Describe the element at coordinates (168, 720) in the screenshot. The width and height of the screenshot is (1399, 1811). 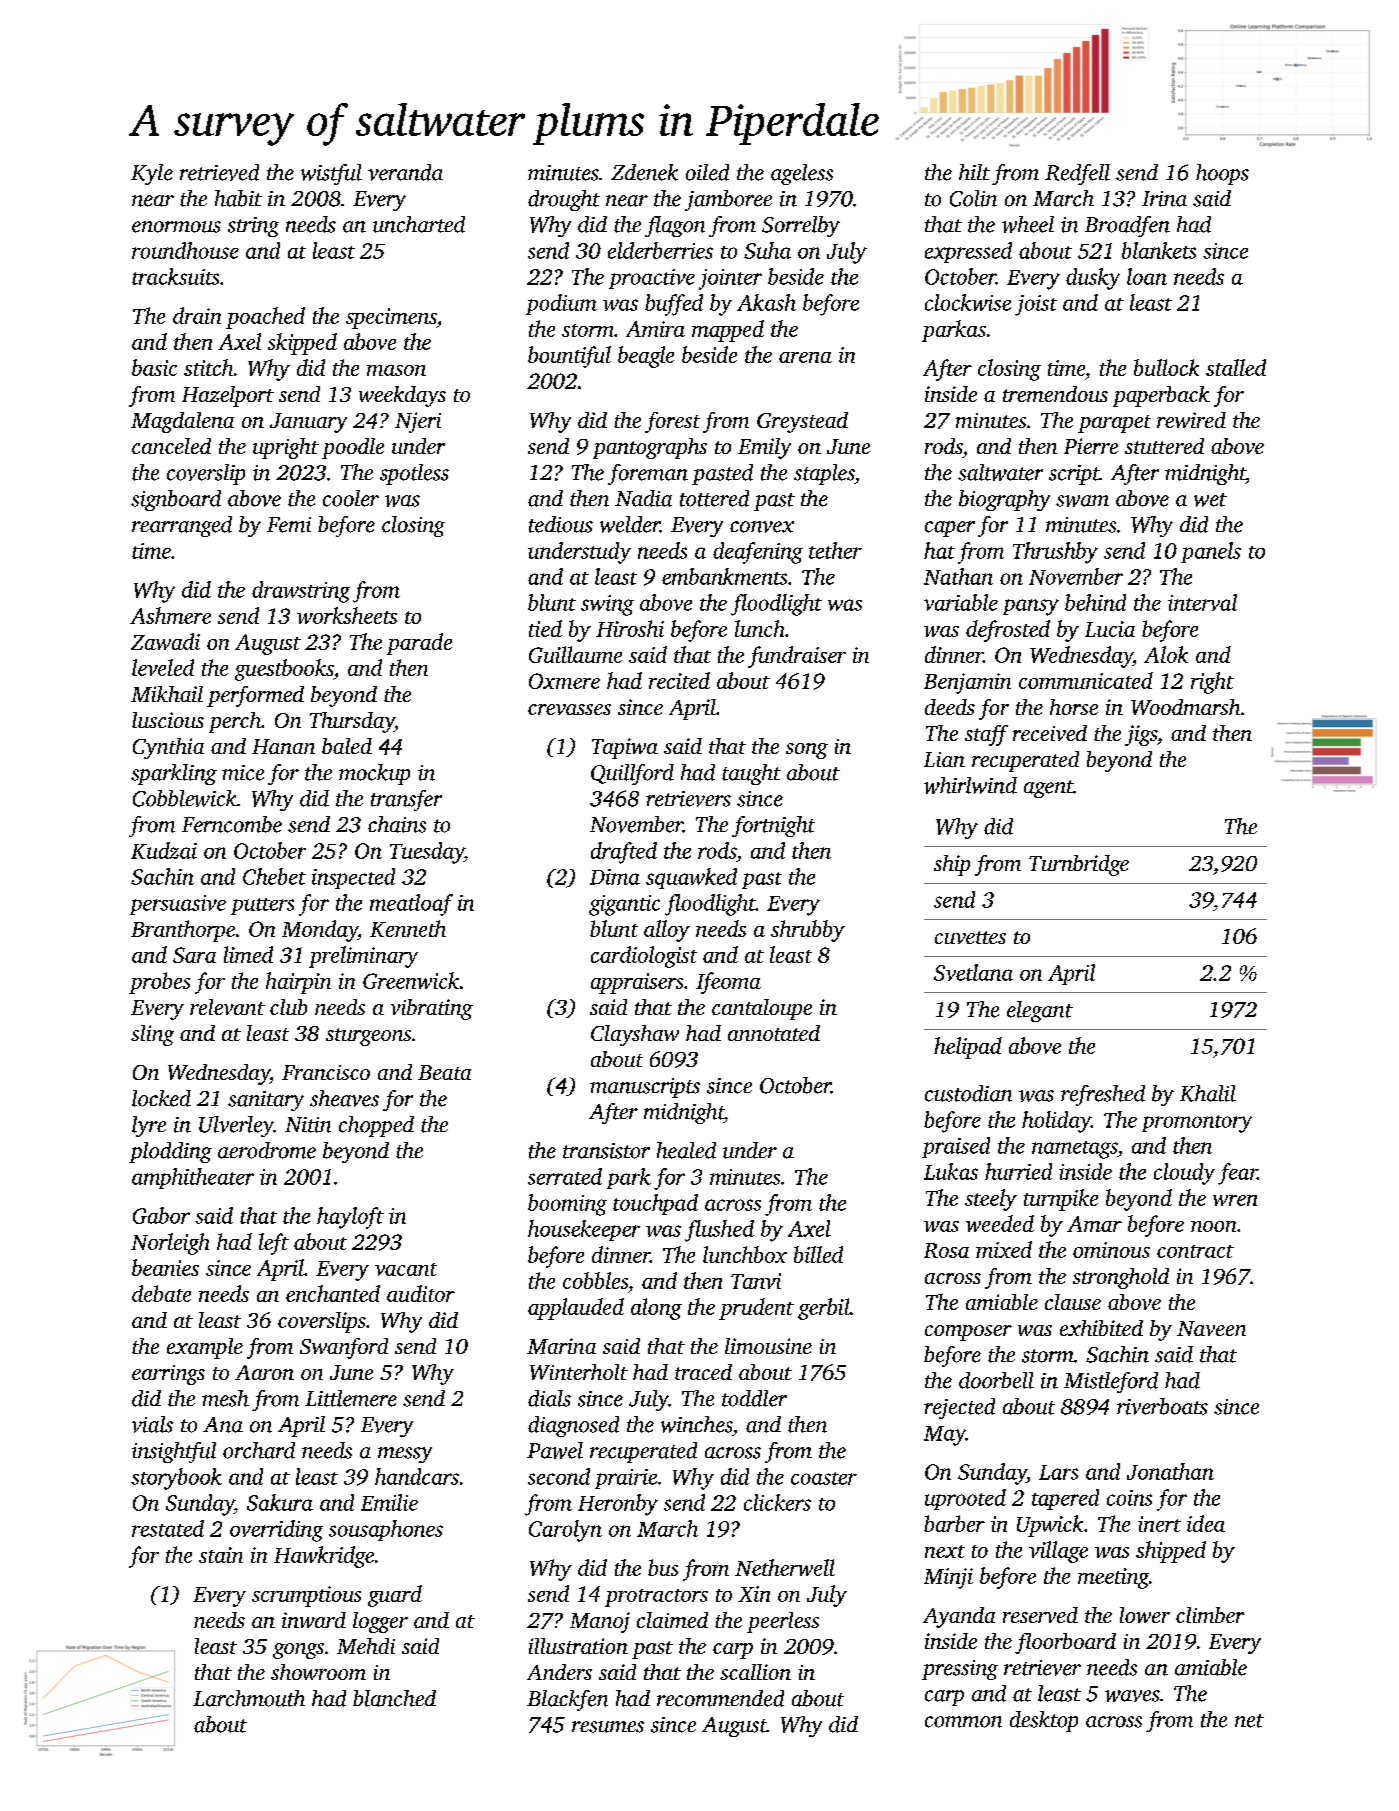
I see `luscious` at that location.
